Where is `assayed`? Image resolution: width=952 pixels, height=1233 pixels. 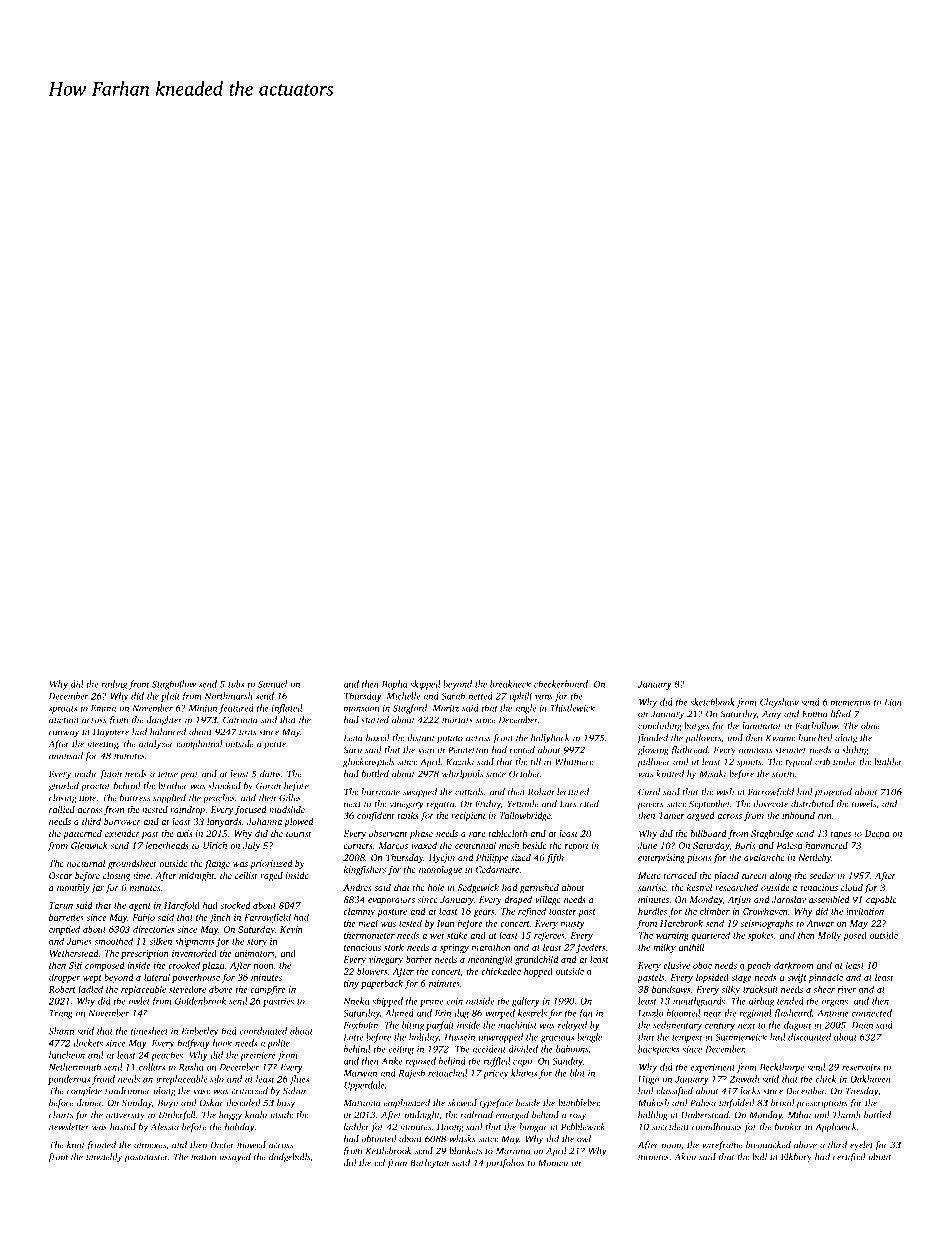 assayed is located at coordinates (235, 1158).
